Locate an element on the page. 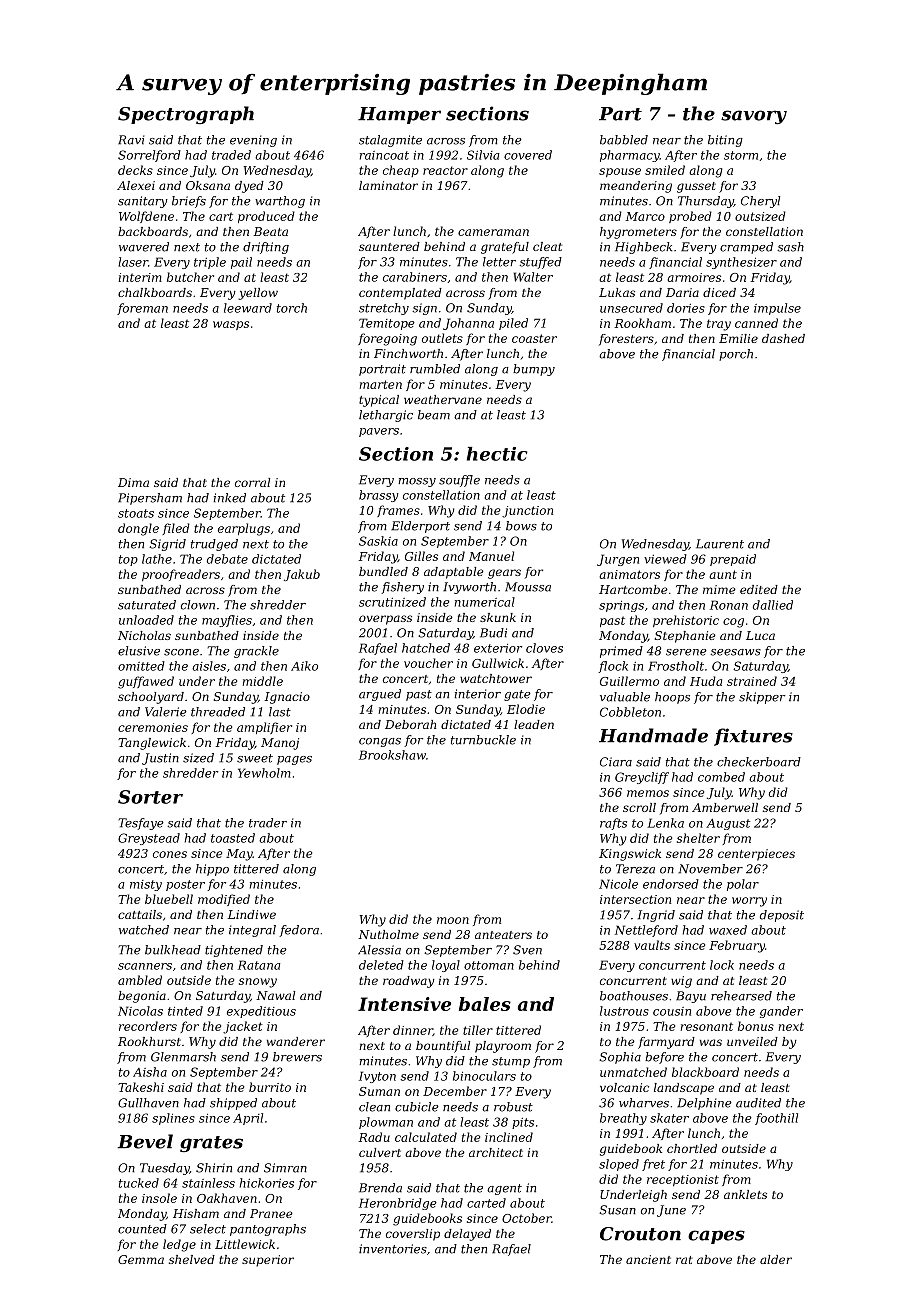 The height and width of the image is (1308, 924). cameraman is located at coordinates (493, 232).
